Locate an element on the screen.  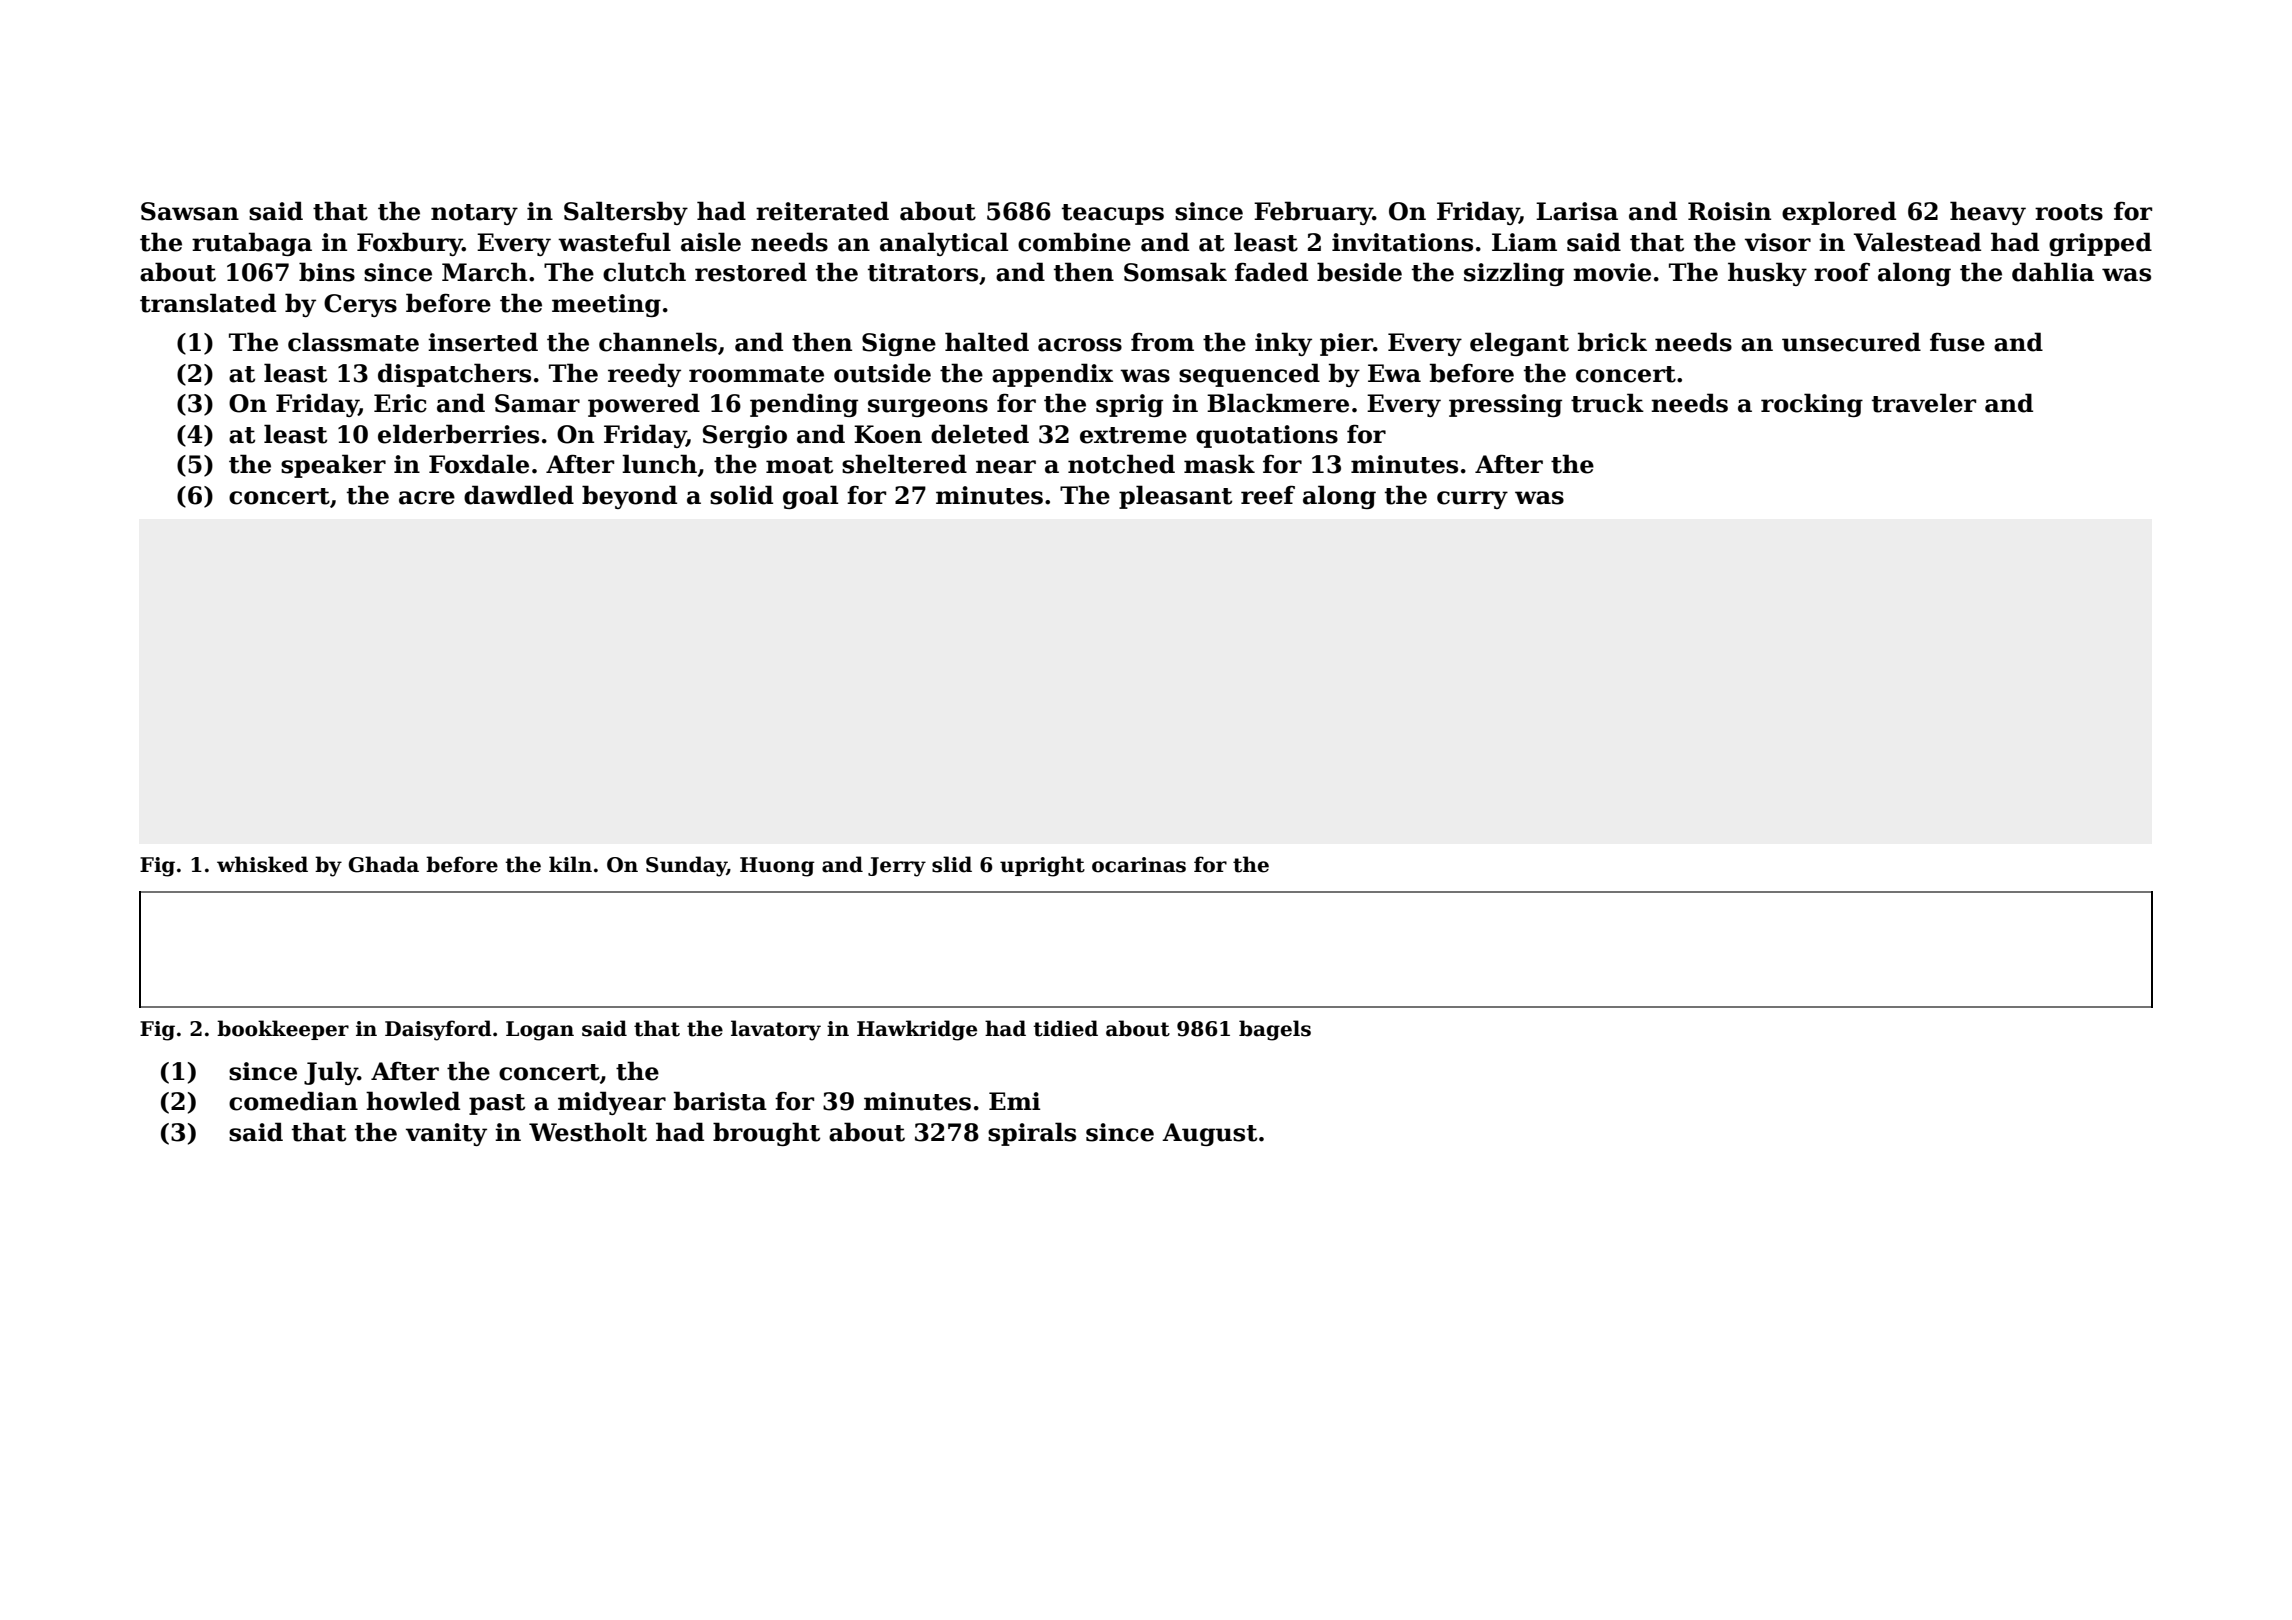
ocarinas is located at coordinates (1139, 865).
